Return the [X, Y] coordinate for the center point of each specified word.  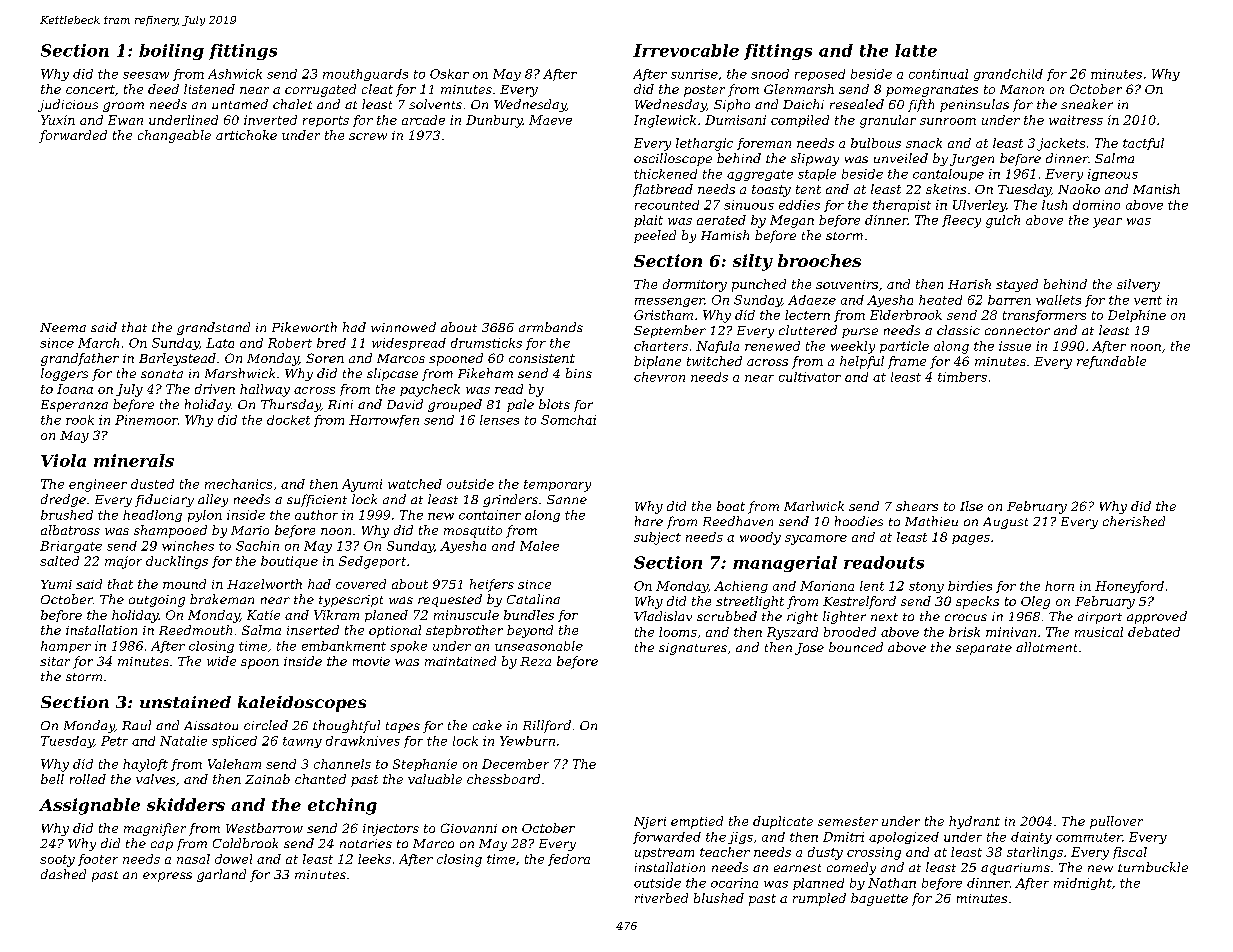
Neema [63, 327]
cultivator [810, 377]
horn [1059, 586]
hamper [66, 647]
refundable [1111, 362]
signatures [693, 649]
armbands [551, 327]
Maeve [550, 120]
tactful [1143, 144]
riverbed [661, 898]
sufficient [317, 500]
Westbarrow [264, 828]
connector [1017, 331]
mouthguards [365, 75]
